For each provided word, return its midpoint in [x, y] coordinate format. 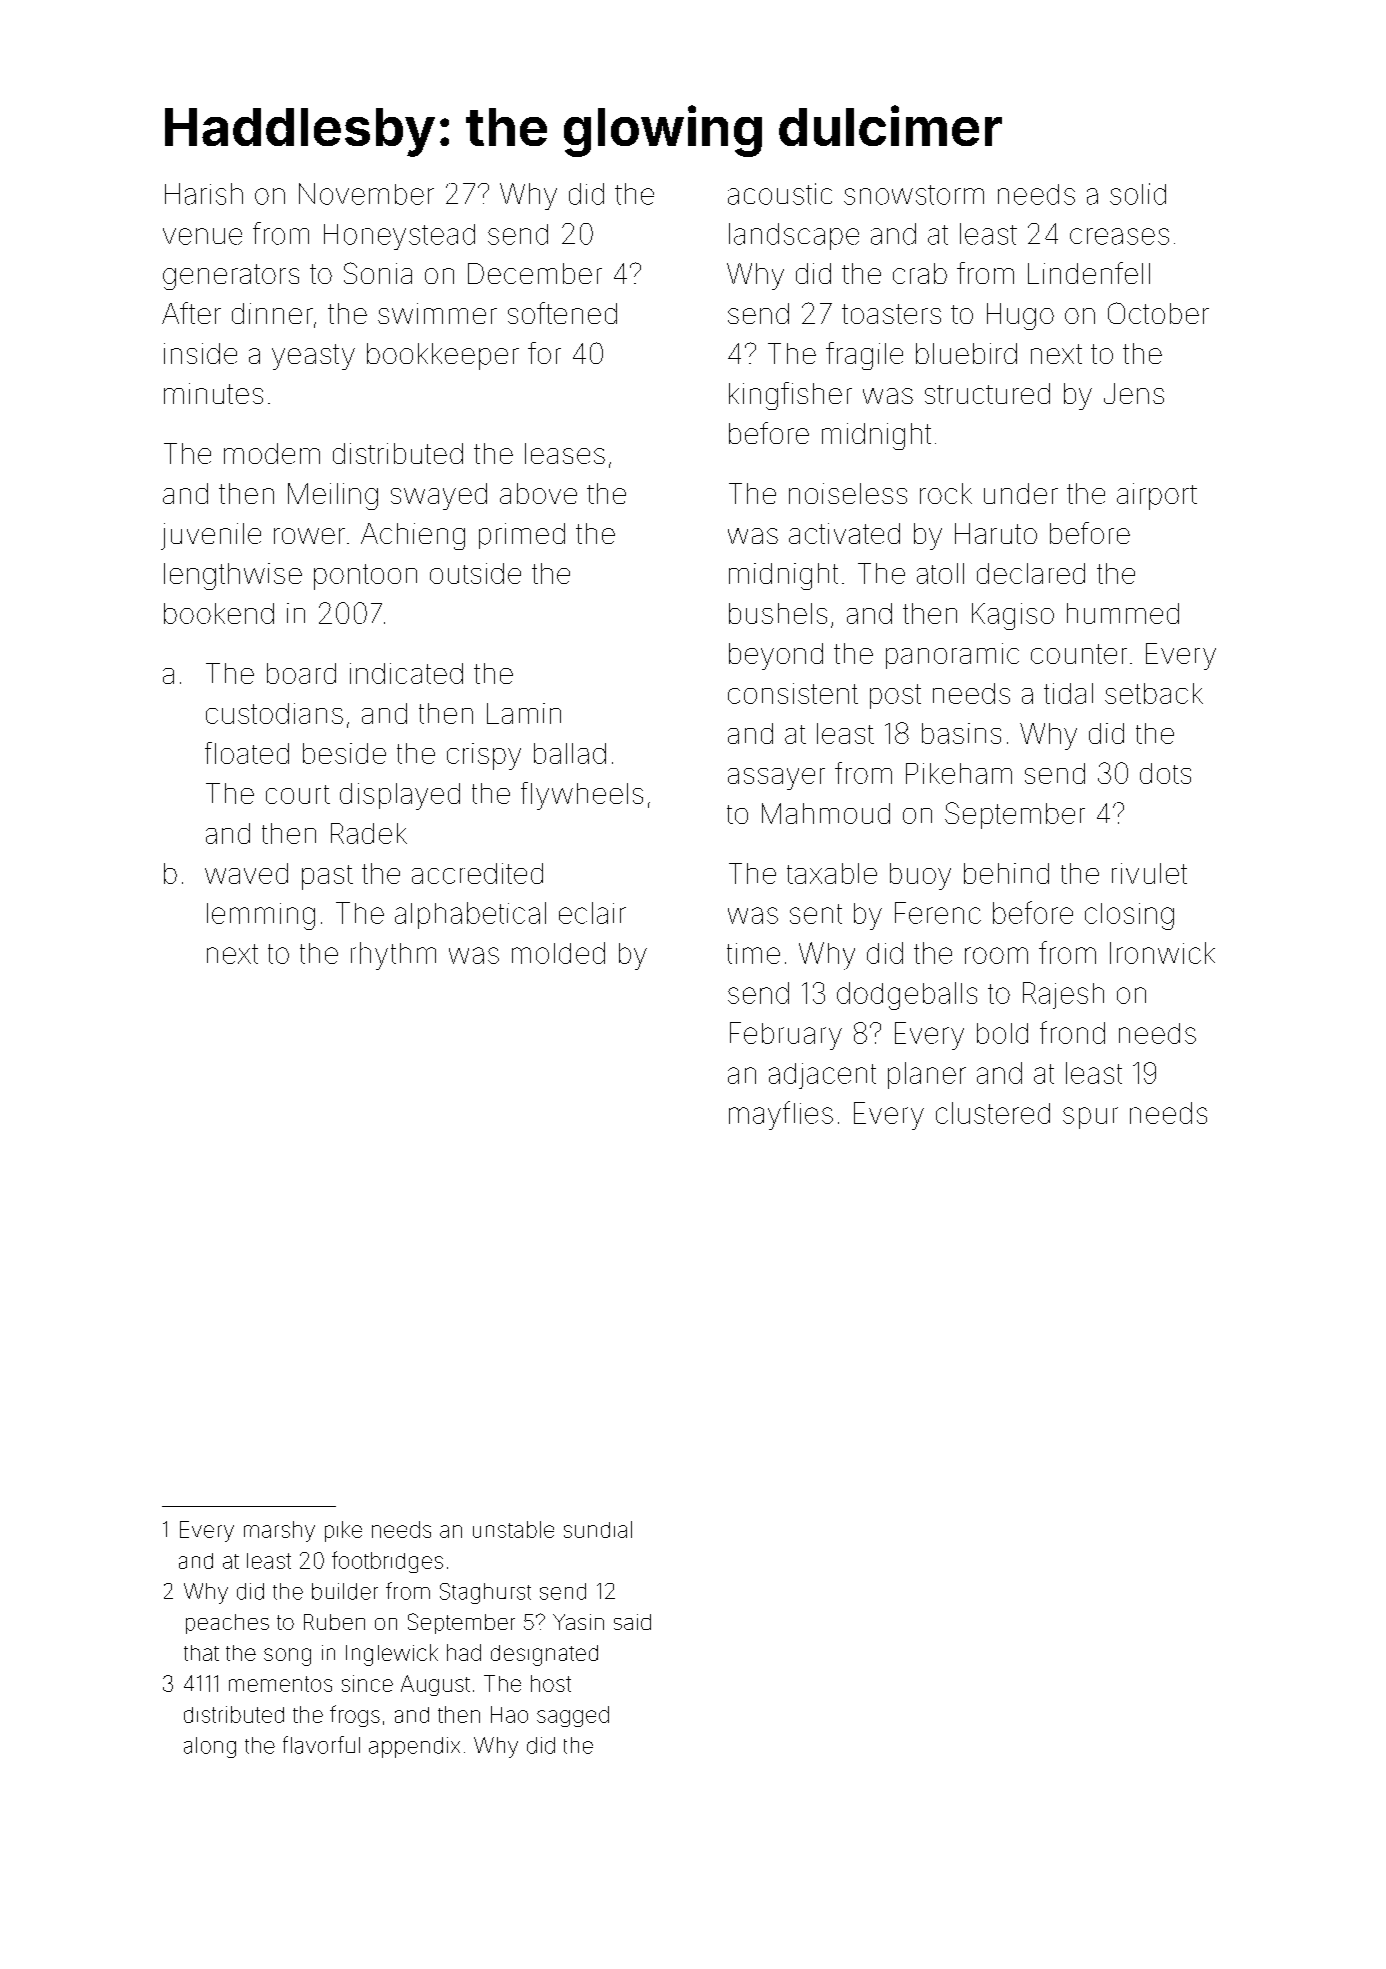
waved [246, 873]
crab [920, 273]
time [753, 953]
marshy [279, 1531]
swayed [439, 496]
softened [562, 313]
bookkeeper [443, 356]
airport [1157, 496]
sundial [598, 1529]
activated [844, 533]
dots [1165, 773]
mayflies [781, 1115]
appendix [414, 1747]
